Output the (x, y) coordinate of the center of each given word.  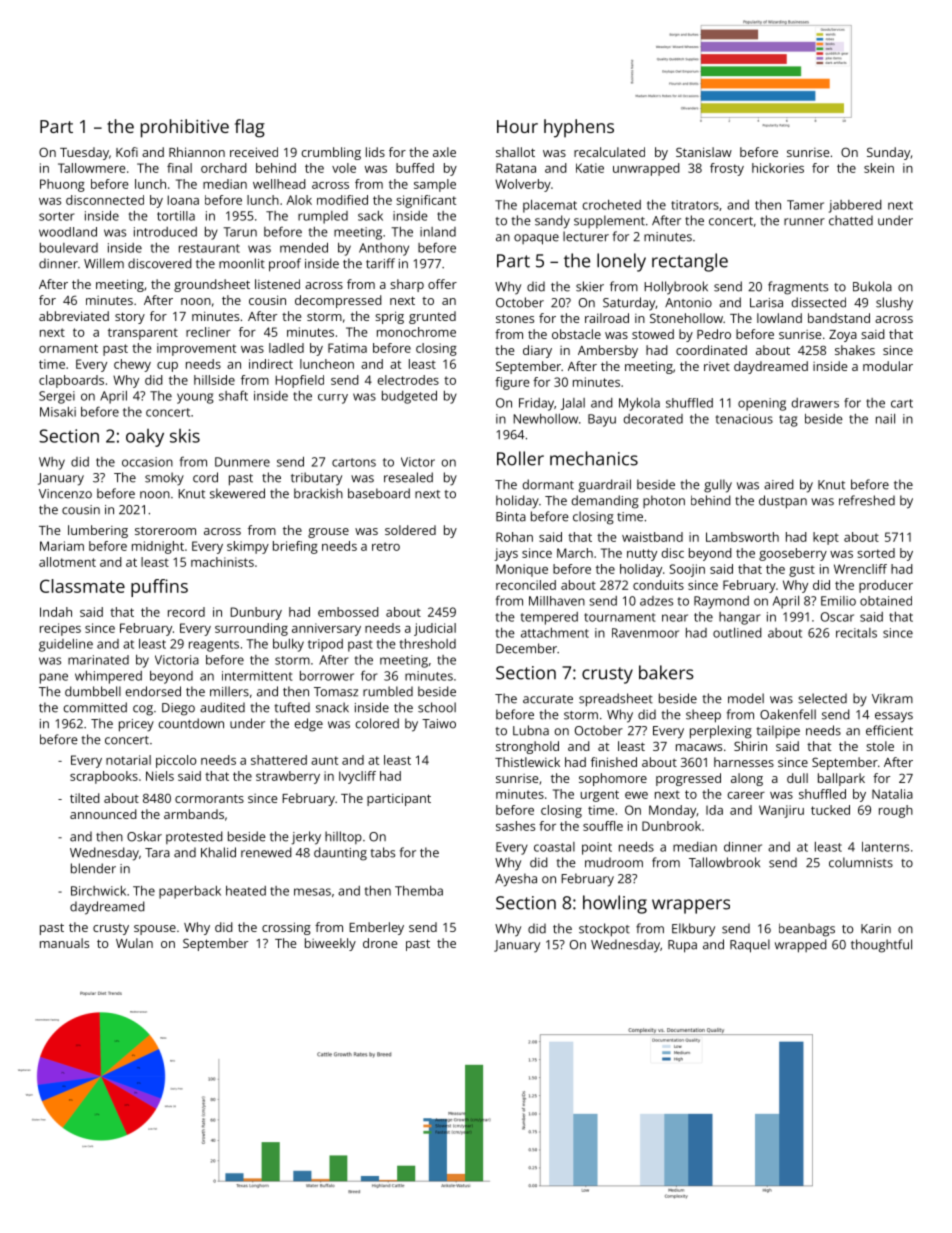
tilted (85, 798)
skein (879, 168)
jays (506, 554)
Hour (517, 126)
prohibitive (185, 128)
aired (779, 484)
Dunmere (242, 462)
